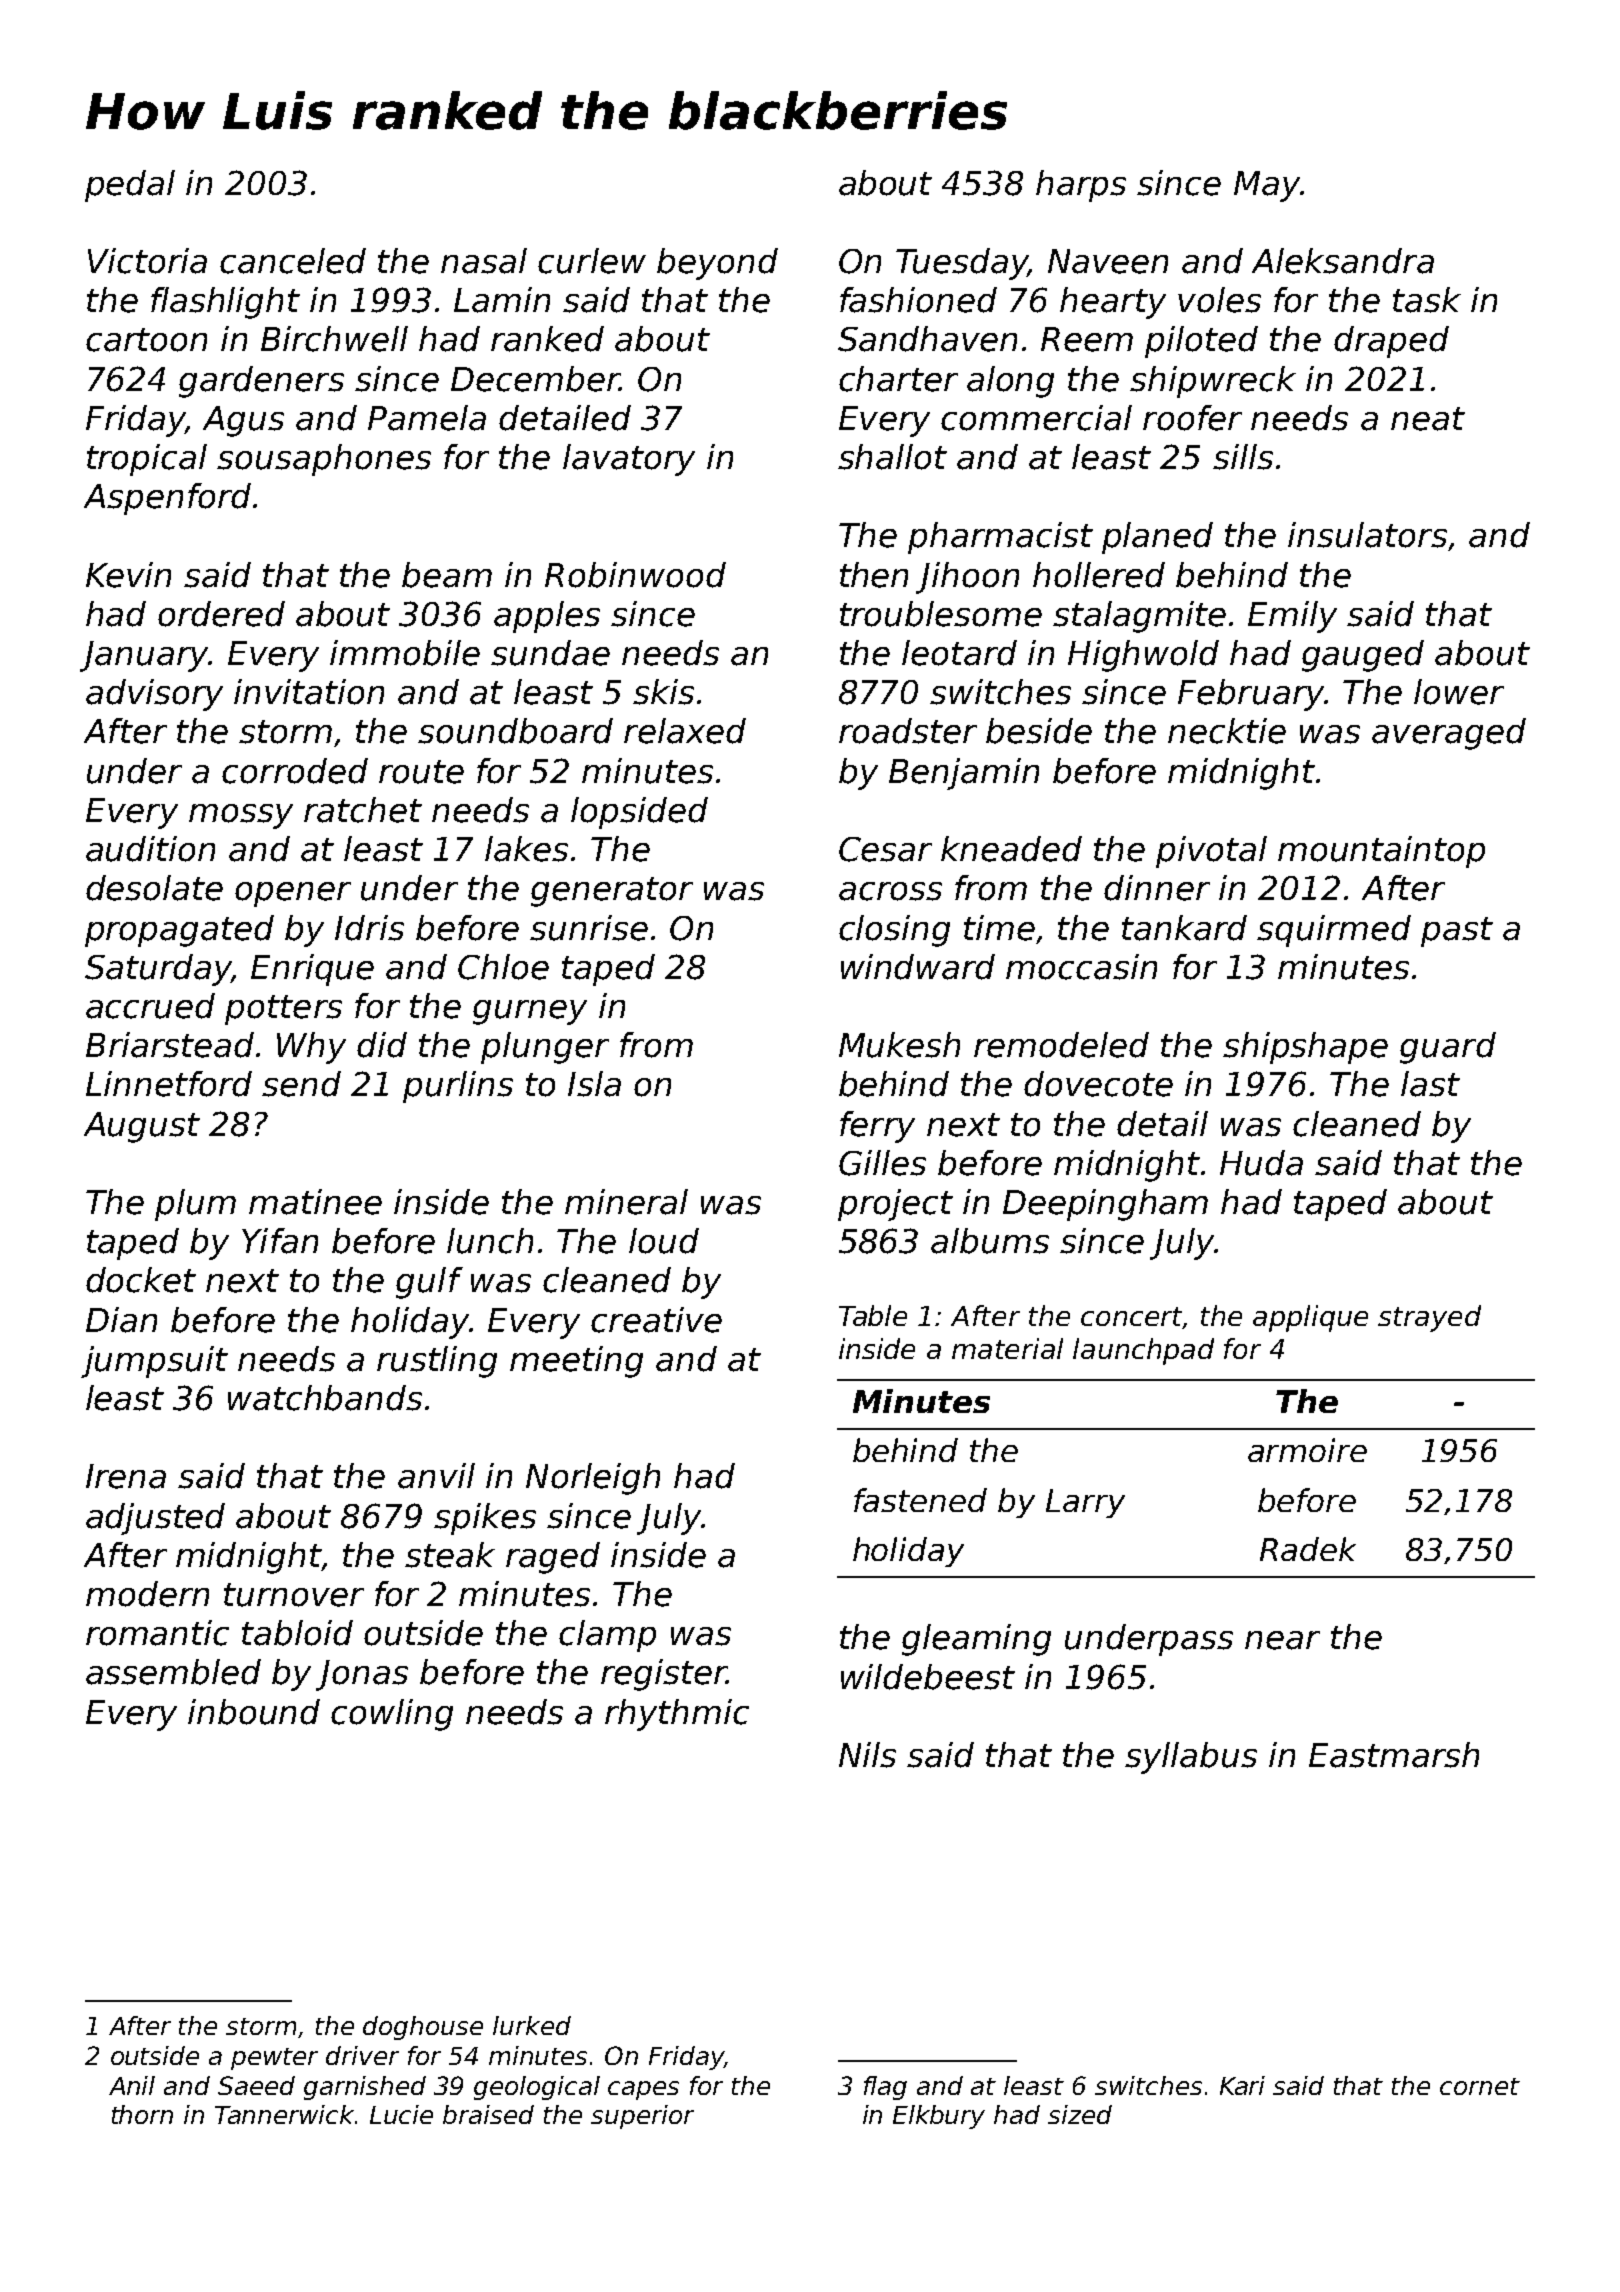  What do you see at coordinates (325, 1398) in the screenshot?
I see `watchbands` at bounding box center [325, 1398].
